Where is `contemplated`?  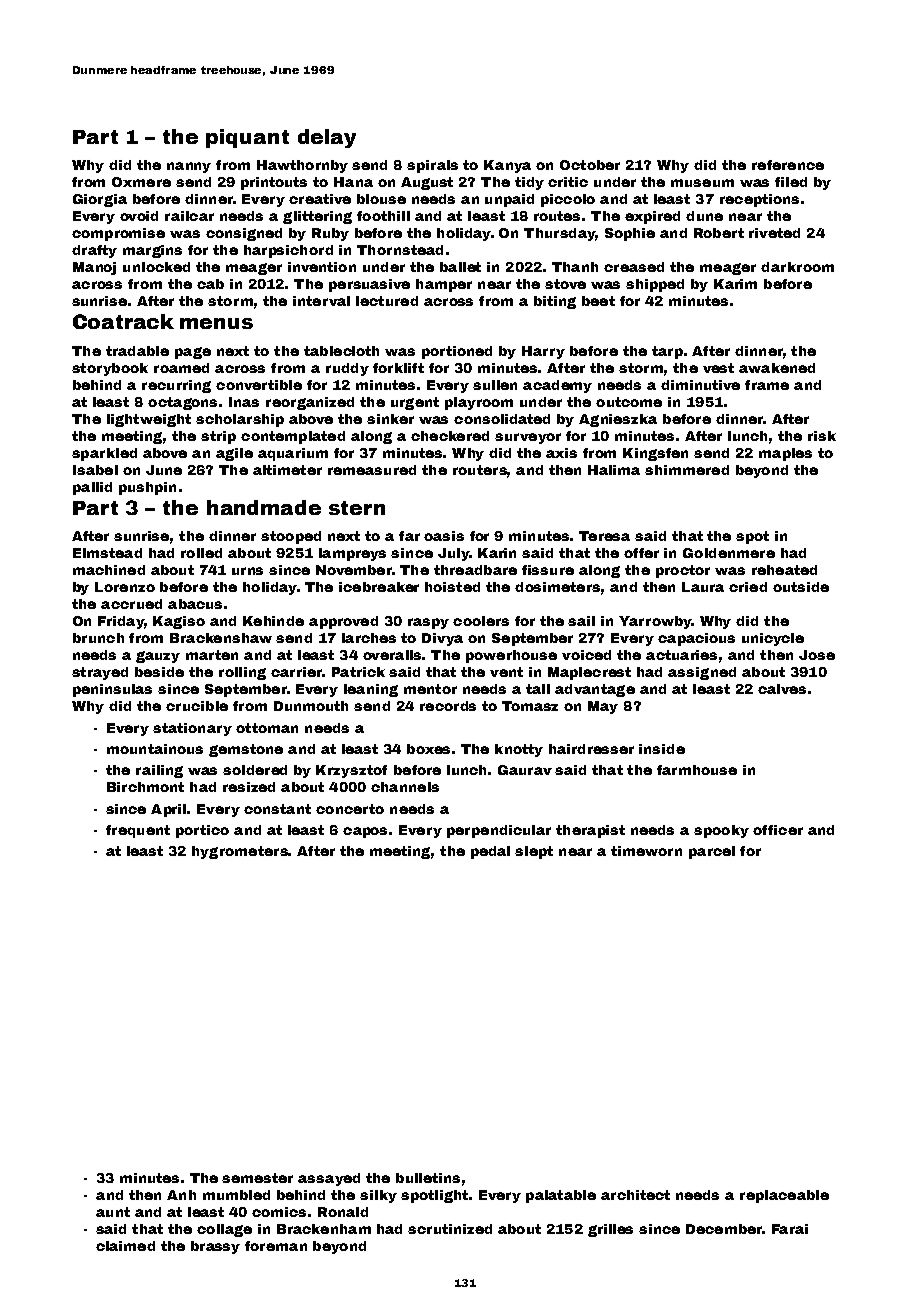
contemplated is located at coordinates (293, 437).
